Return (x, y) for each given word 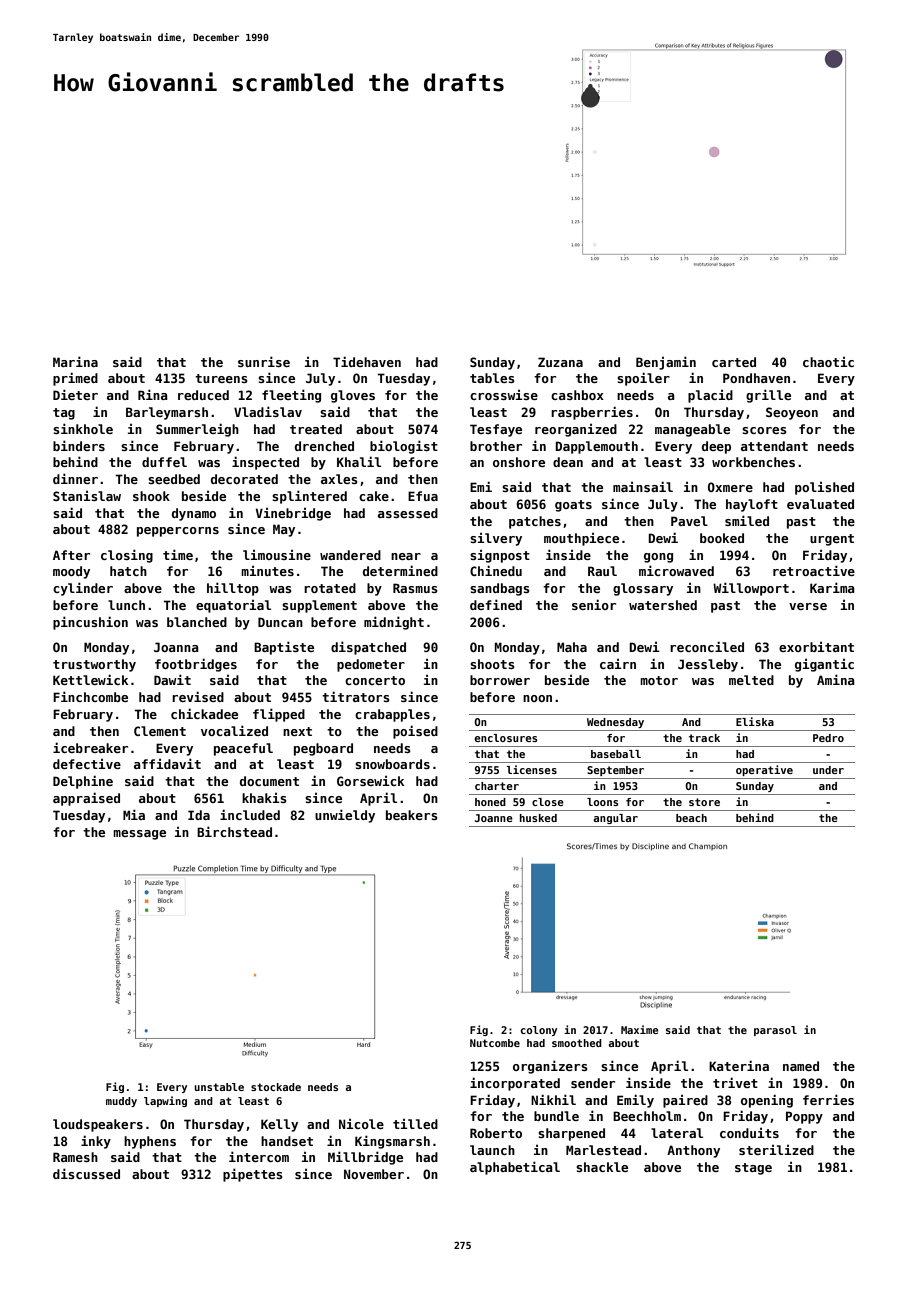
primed (75, 379)
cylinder (83, 589)
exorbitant (816, 647)
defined (496, 604)
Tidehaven (367, 361)
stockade (276, 1087)
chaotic (828, 362)
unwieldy (345, 816)
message (139, 835)
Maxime (640, 1029)
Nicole (361, 1124)
